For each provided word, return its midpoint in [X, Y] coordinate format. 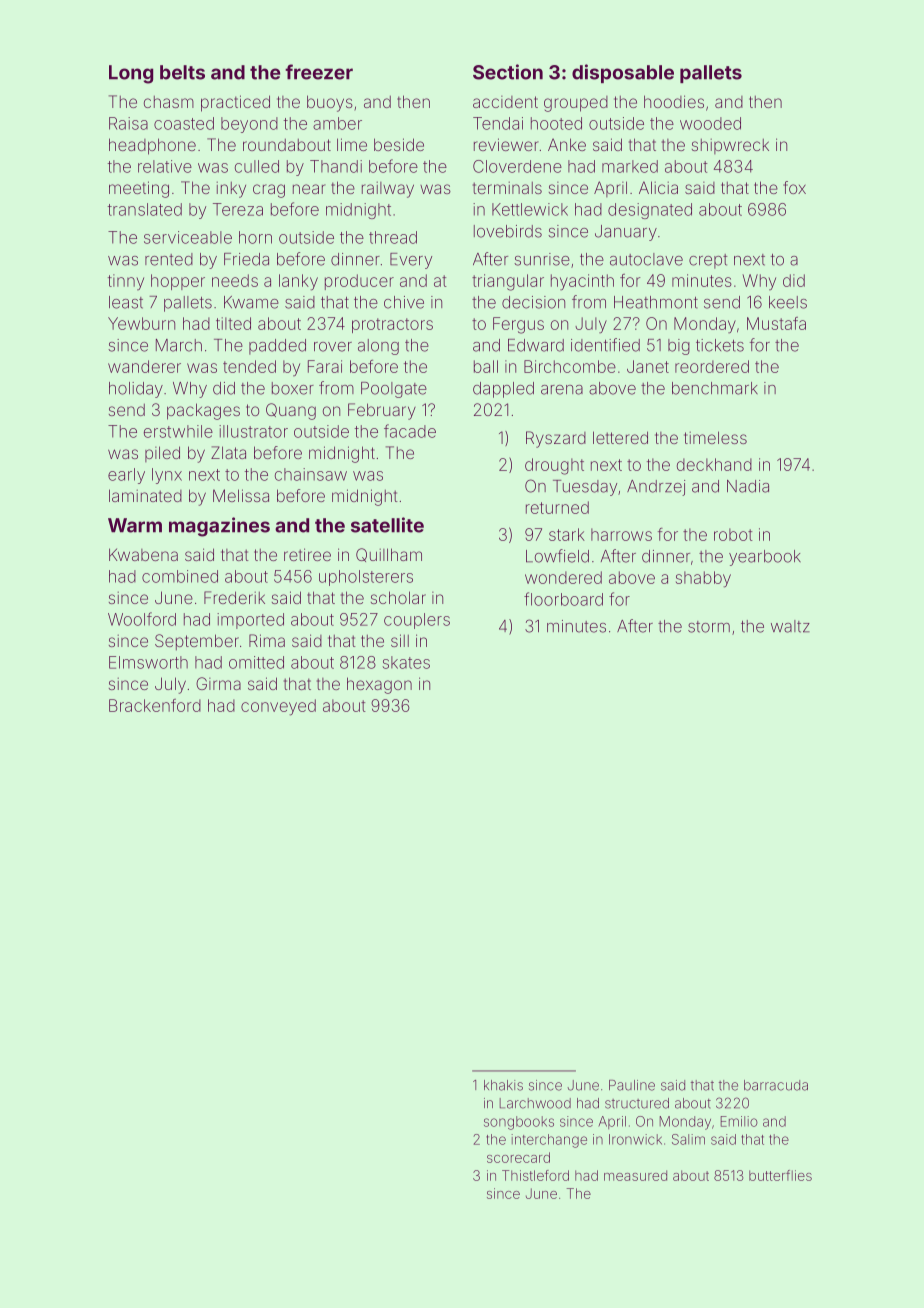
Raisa [128, 123]
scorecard [518, 1157]
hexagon [379, 685]
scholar [398, 597]
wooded [710, 123]
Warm [135, 525]
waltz [790, 626]
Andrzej [656, 488]
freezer [319, 72]
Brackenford [155, 705]
